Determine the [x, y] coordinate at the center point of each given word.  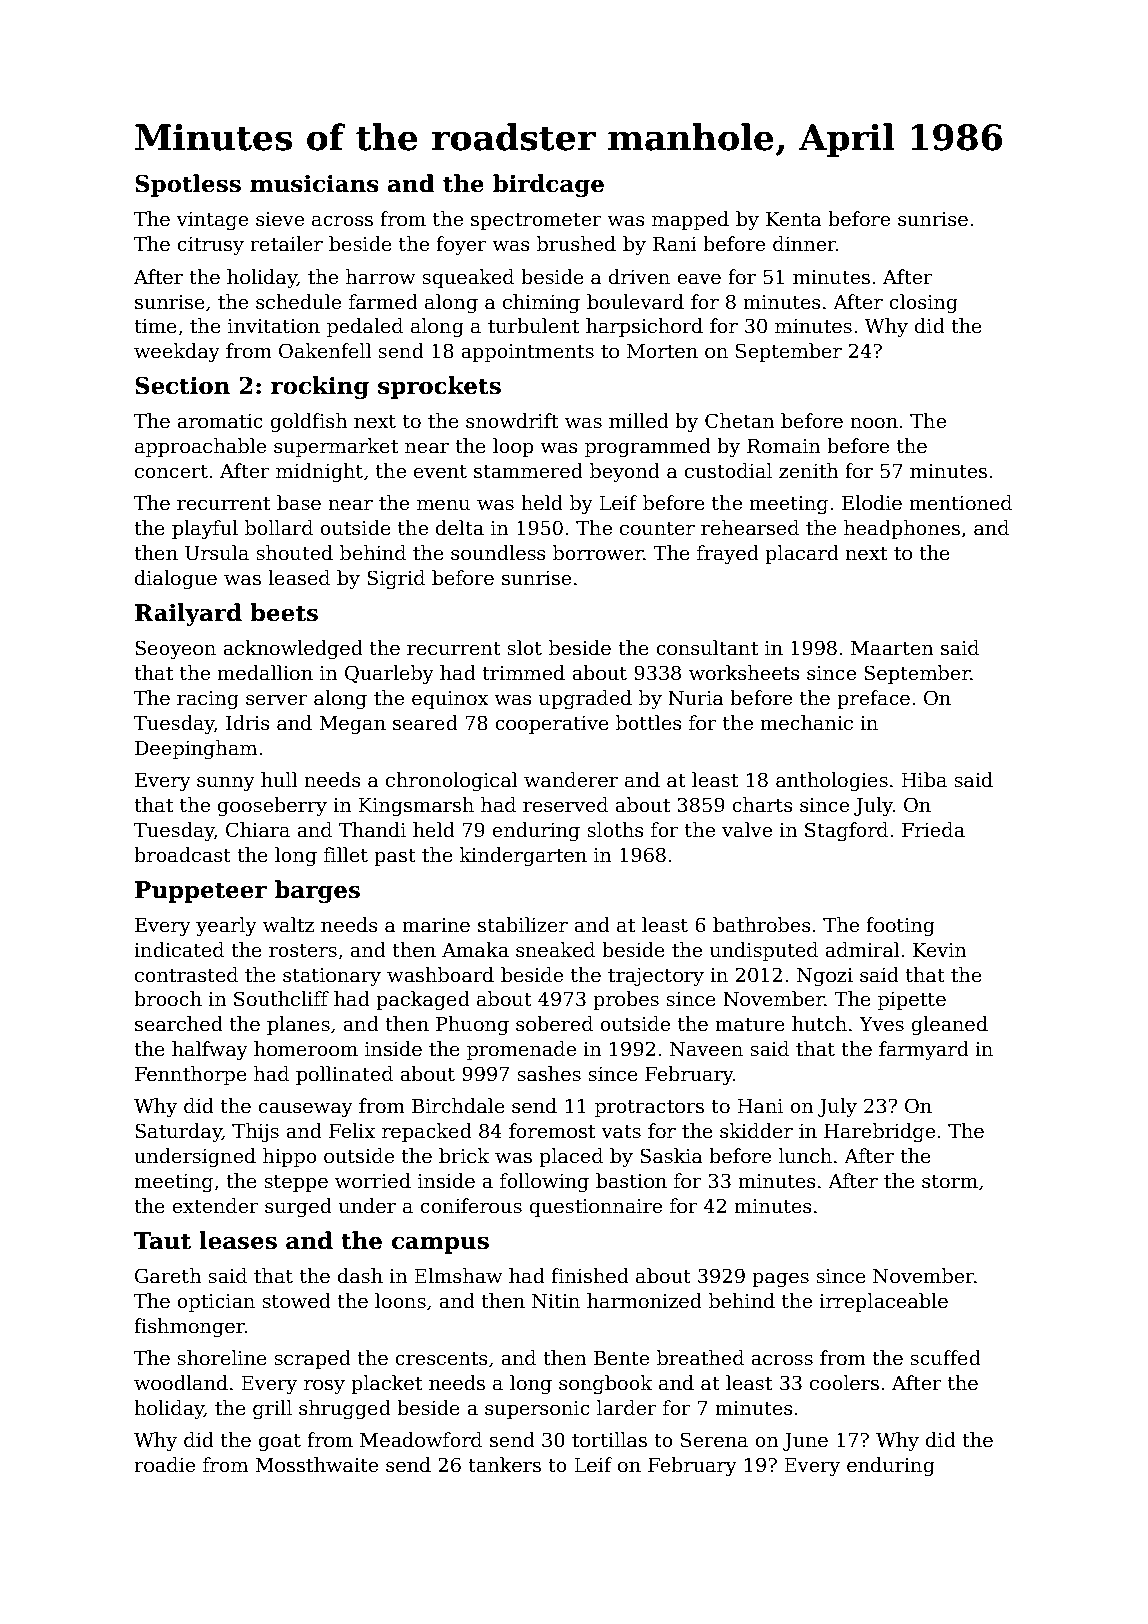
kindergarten [523, 856]
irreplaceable [883, 1302]
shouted [294, 553]
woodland [181, 1383]
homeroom [306, 1049]
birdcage [548, 185]
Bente [621, 1358]
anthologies [832, 781]
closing [923, 303]
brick [464, 1156]
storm [950, 1182]
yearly [226, 926]
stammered [528, 471]
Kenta [794, 219]
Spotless [188, 185]
